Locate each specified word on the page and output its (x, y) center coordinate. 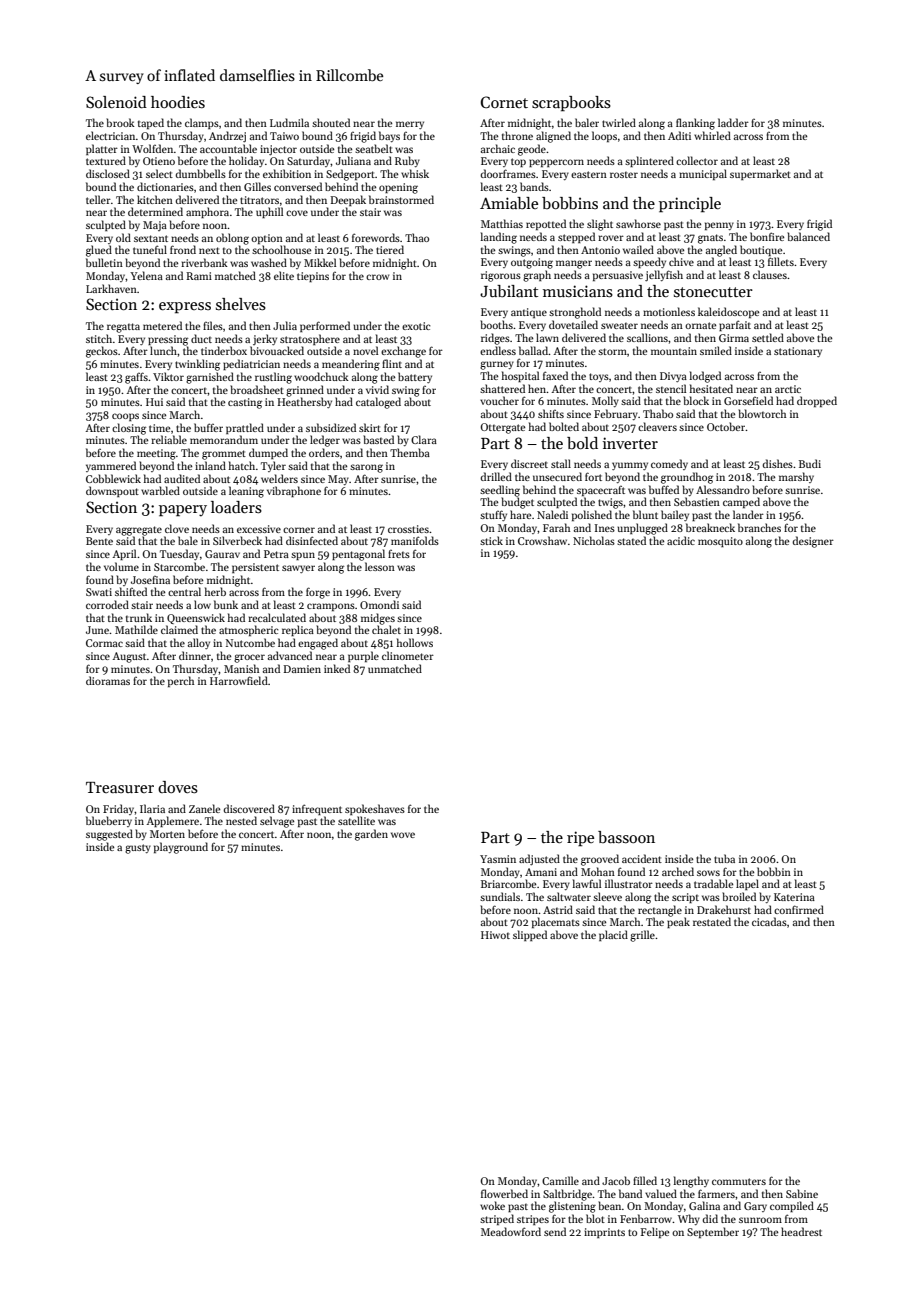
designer (813, 542)
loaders (236, 507)
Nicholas (594, 540)
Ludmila (289, 122)
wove (403, 835)
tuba (724, 858)
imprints (604, 1233)
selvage (277, 822)
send (555, 1231)
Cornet (504, 102)
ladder (733, 122)
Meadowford (511, 1231)
